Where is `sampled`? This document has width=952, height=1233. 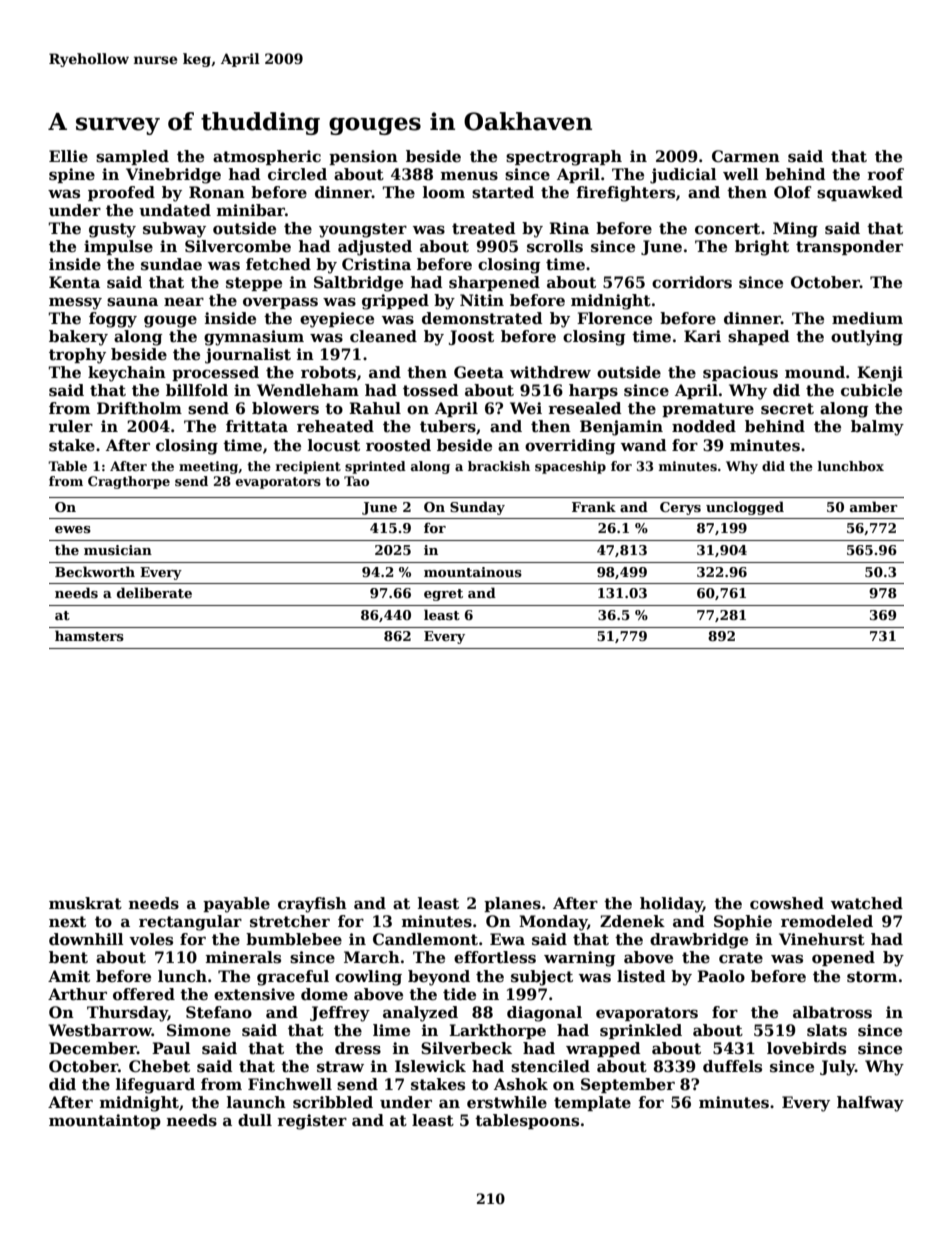
sampled is located at coordinates (132, 157).
